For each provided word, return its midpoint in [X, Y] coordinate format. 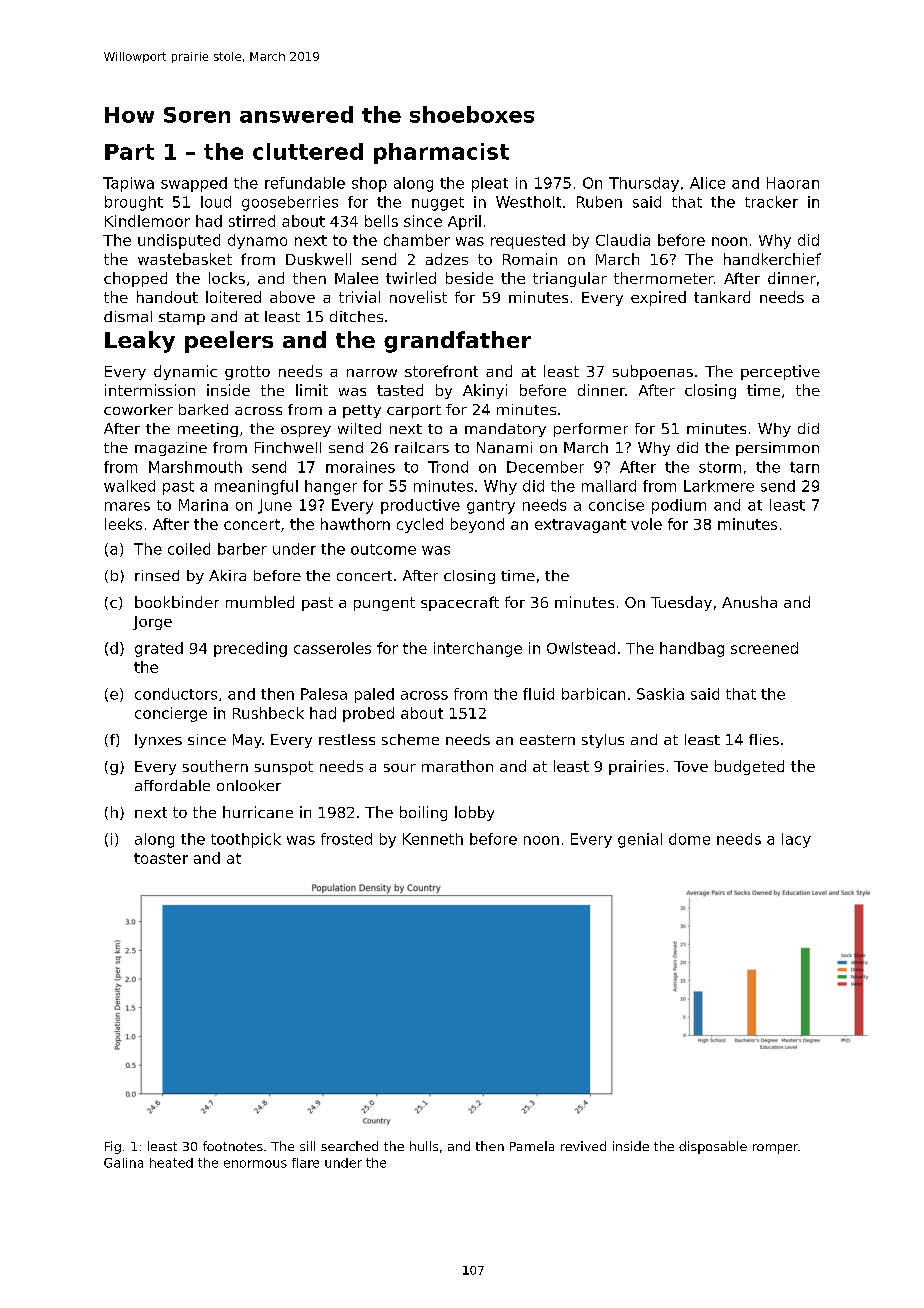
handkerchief [772, 259]
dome [689, 839]
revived [583, 1146]
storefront [441, 371]
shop [369, 184]
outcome [383, 549]
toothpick [246, 840]
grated [159, 649]
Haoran [793, 183]
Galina [123, 1163]
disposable [713, 1147]
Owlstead [581, 648]
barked [203, 409]
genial [640, 840]
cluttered [308, 151]
